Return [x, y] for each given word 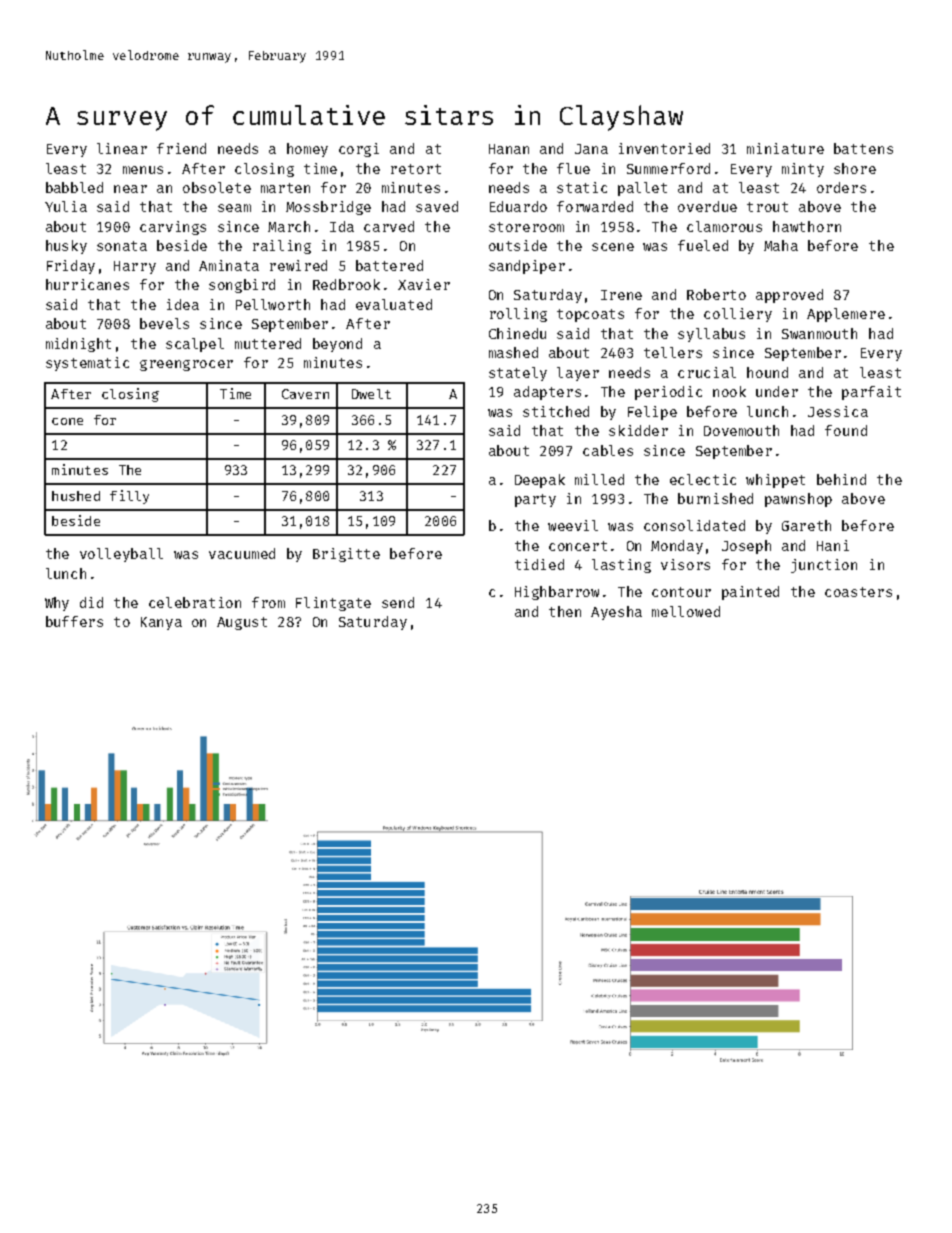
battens [863, 148]
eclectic [703, 479]
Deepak [540, 481]
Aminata [229, 265]
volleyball [121, 555]
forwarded [595, 206]
